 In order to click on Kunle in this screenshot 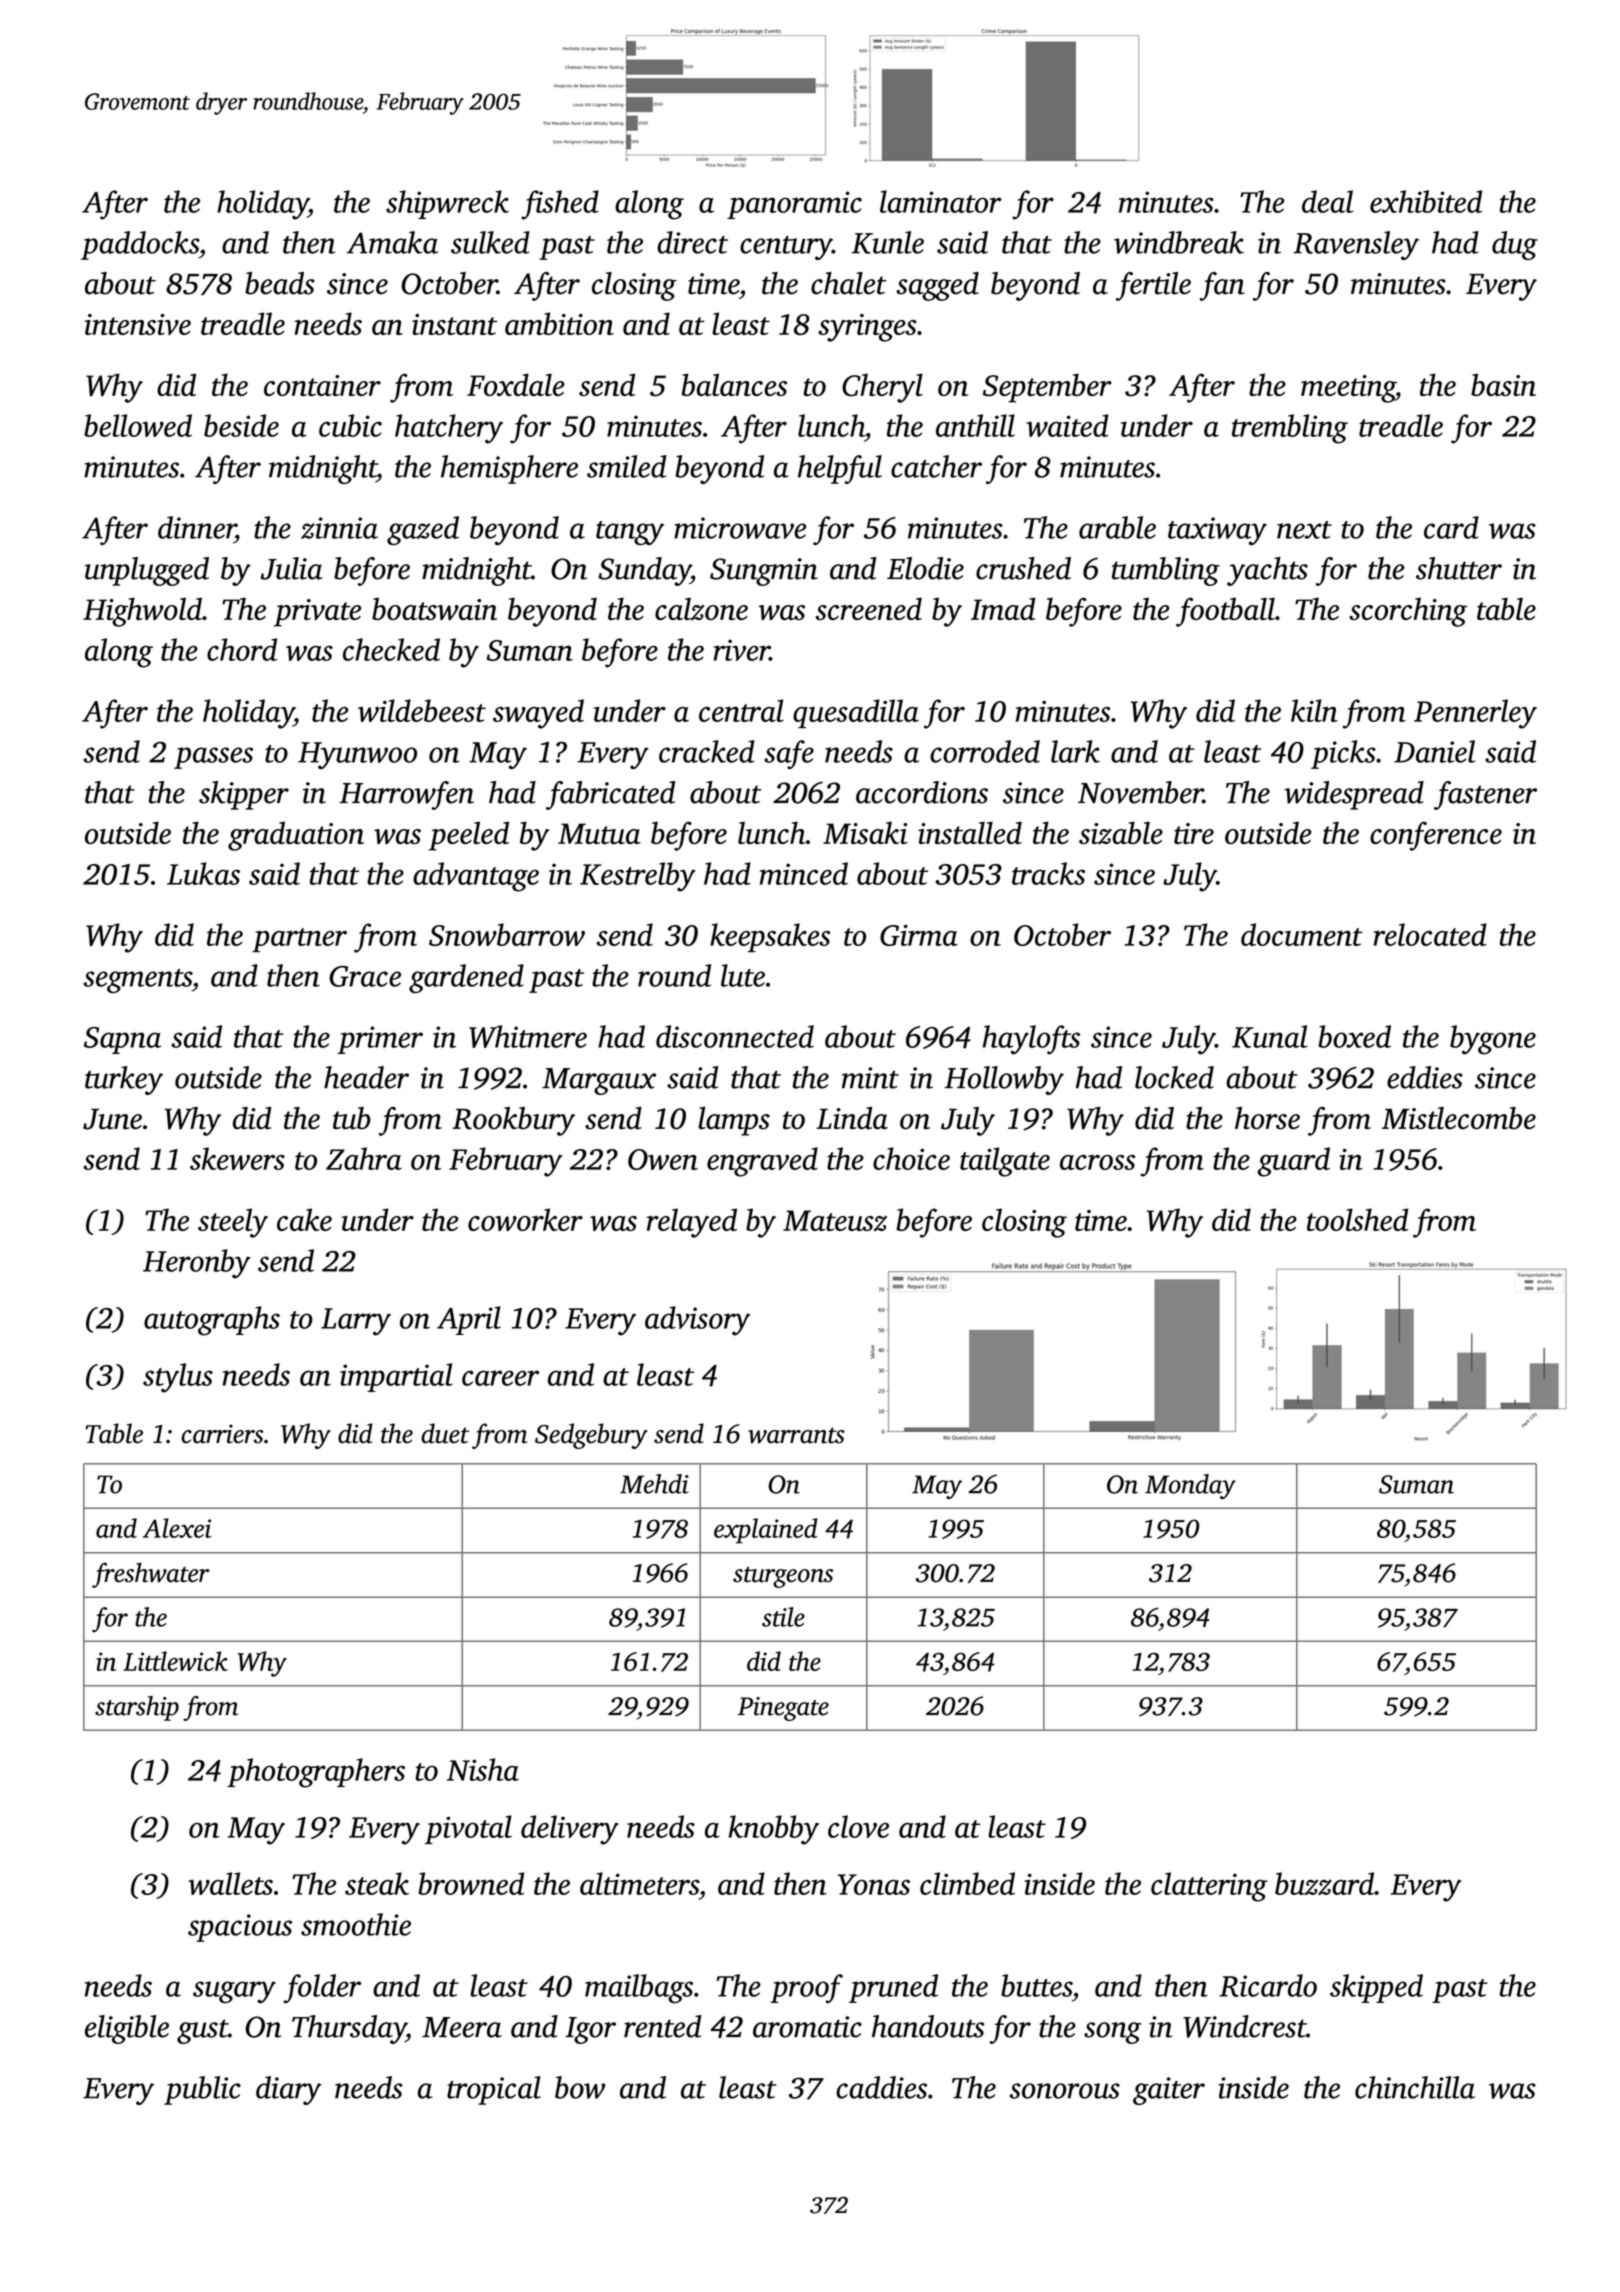, I will do `click(888, 242)`.
